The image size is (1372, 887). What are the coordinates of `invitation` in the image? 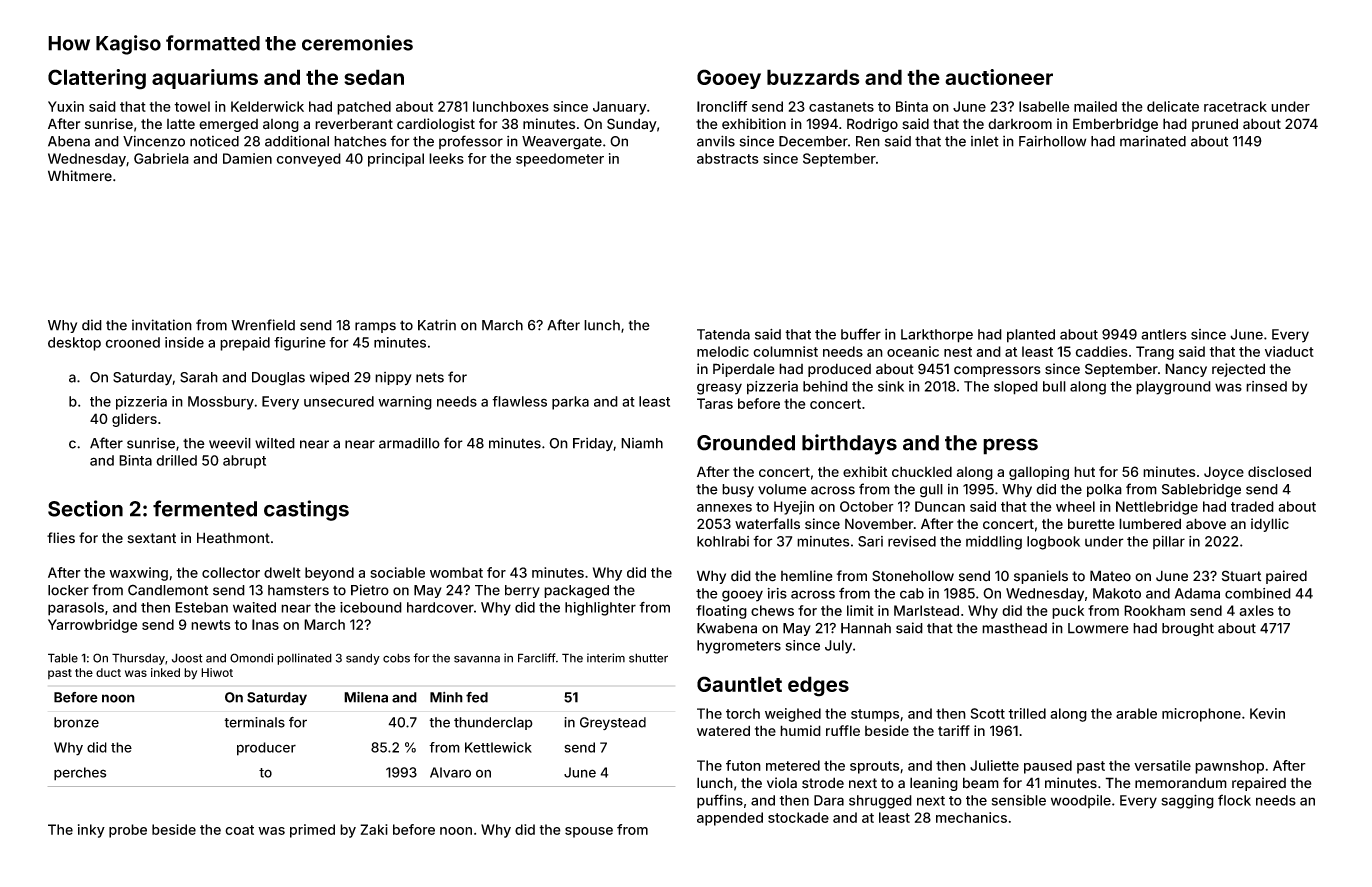 It's located at (162, 325).
